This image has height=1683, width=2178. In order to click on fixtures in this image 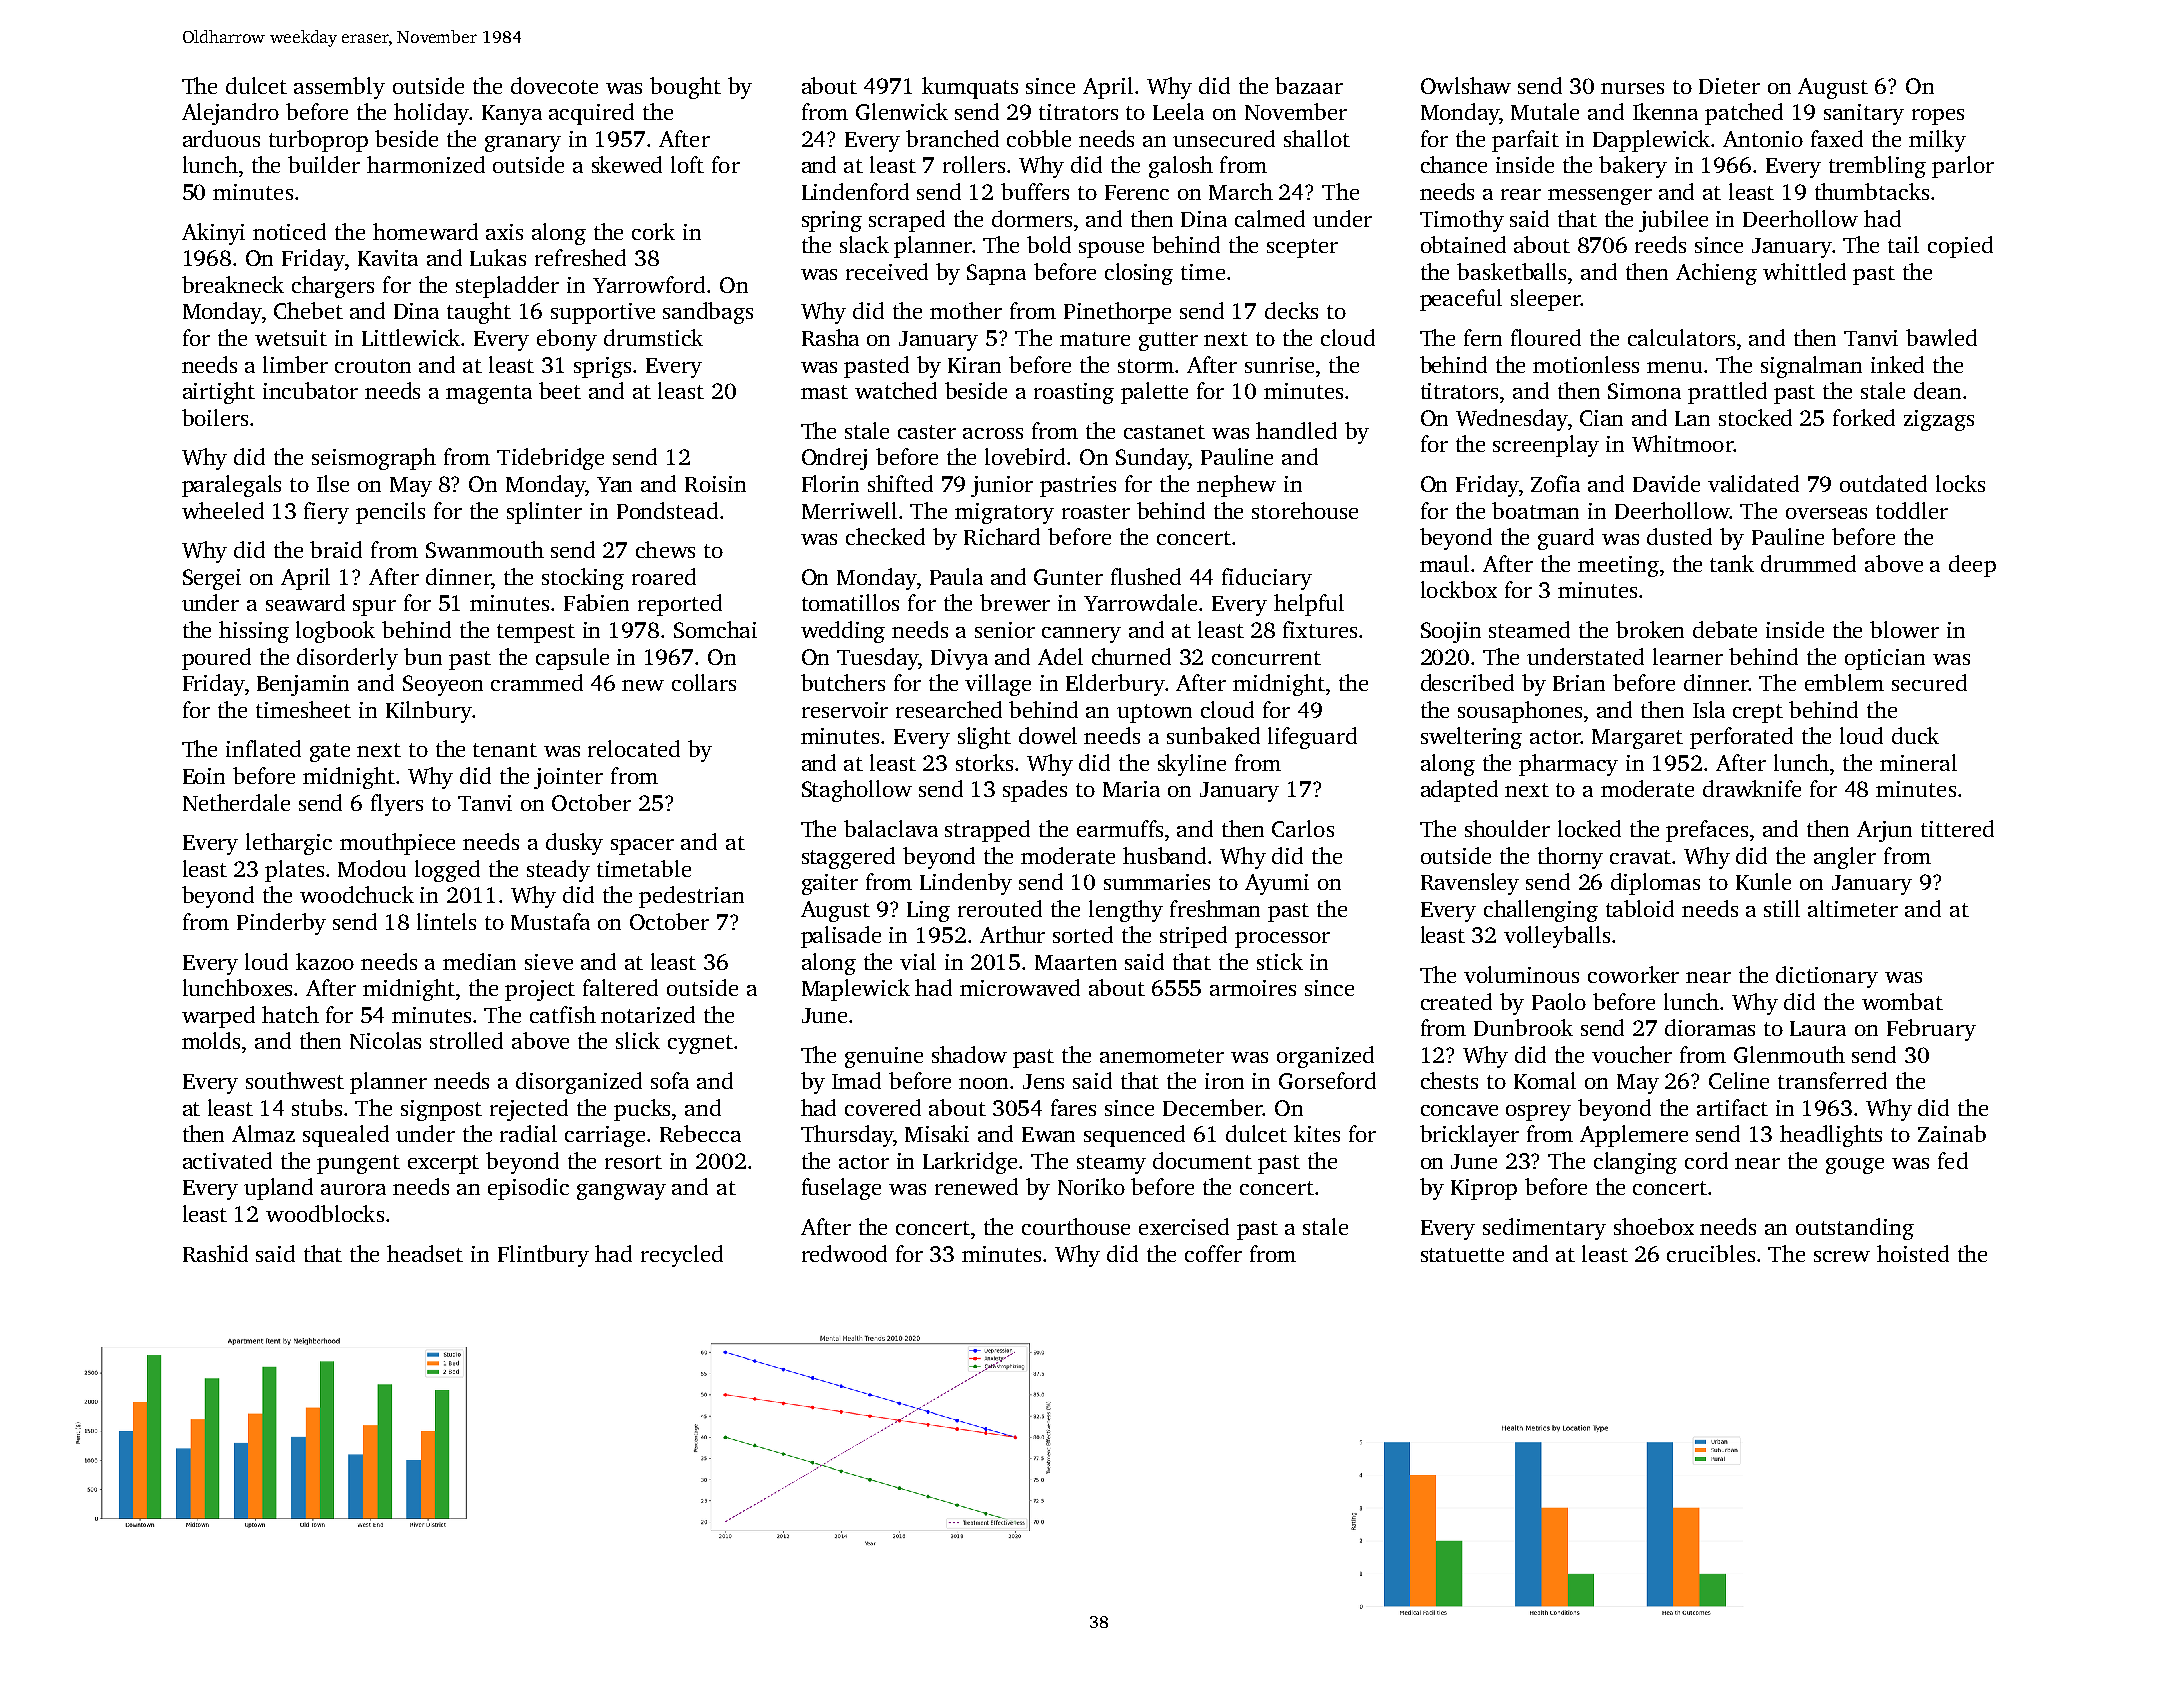, I will do `click(1320, 629)`.
